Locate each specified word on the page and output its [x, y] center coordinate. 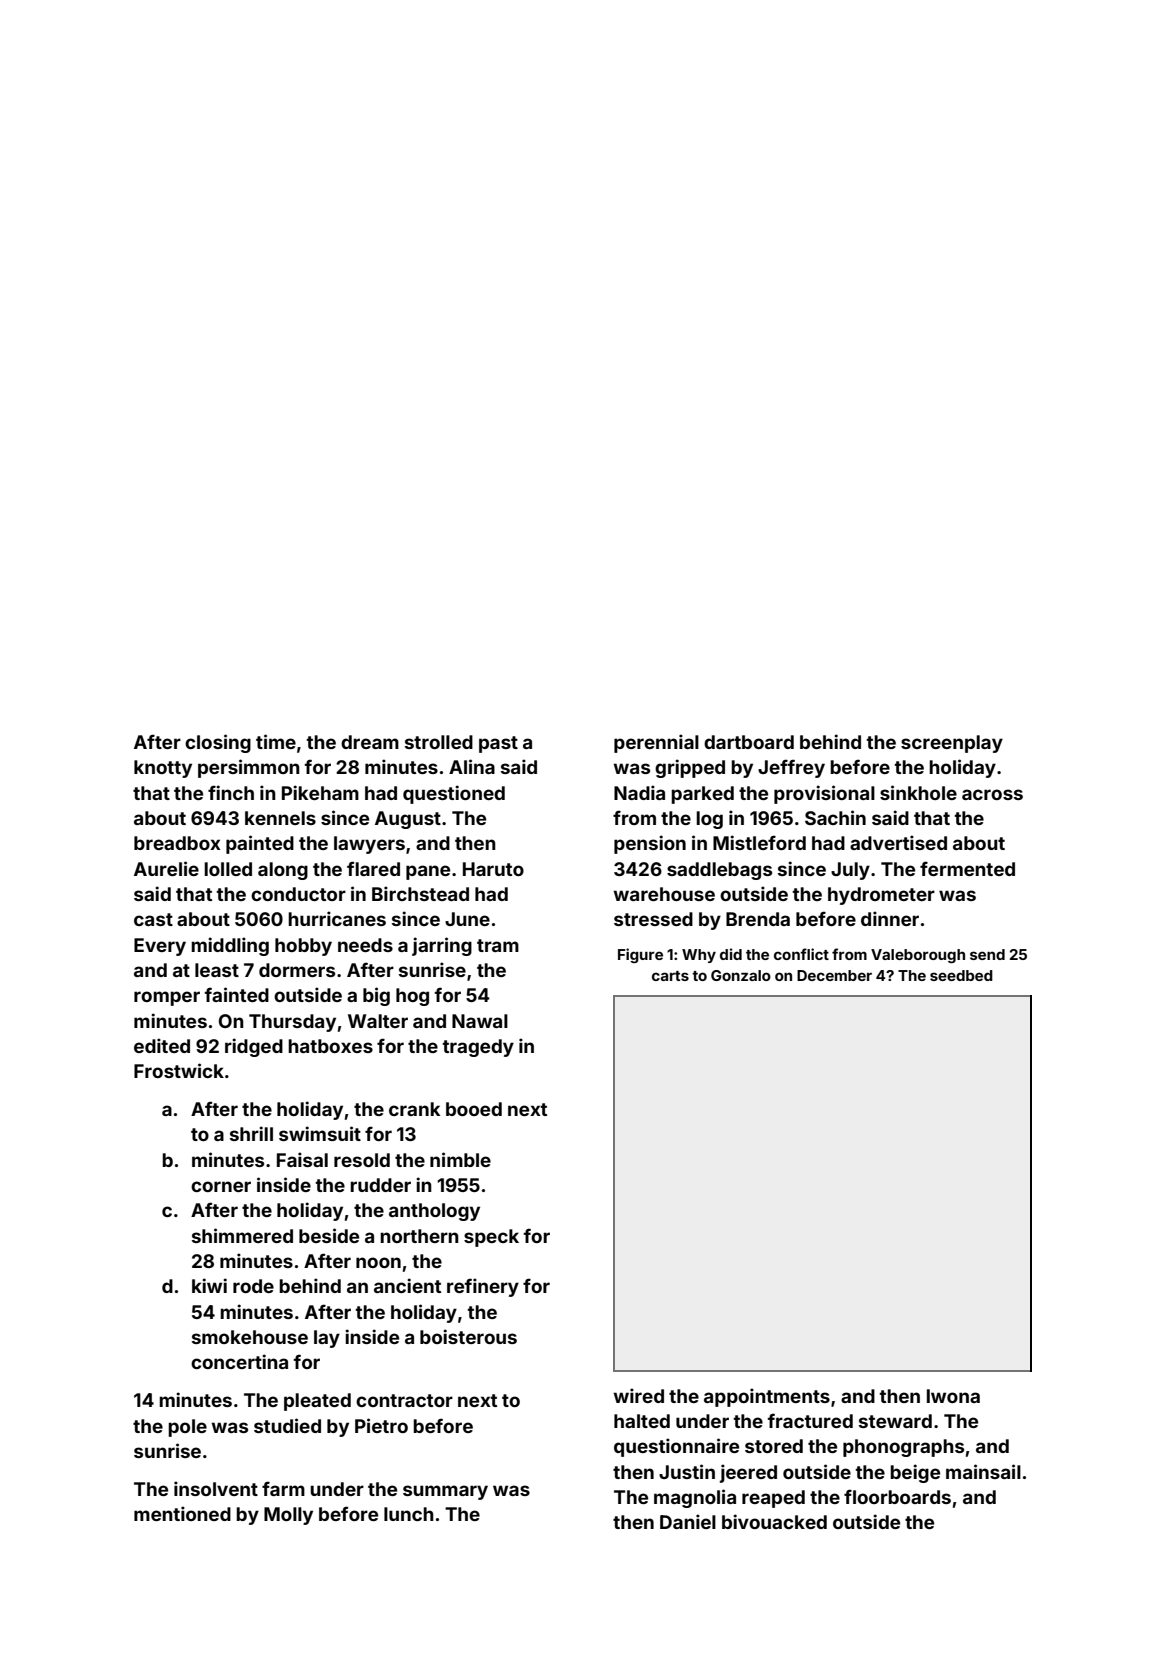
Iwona [953, 1396]
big [376, 996]
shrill [251, 1133]
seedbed [961, 975]
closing [218, 743]
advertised [898, 842]
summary [445, 1492]
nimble [460, 1159]
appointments [767, 1397]
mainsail [983, 1471]
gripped [690, 768]
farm [283, 1488]
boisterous [468, 1336]
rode [253, 1286]
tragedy [478, 1048]
